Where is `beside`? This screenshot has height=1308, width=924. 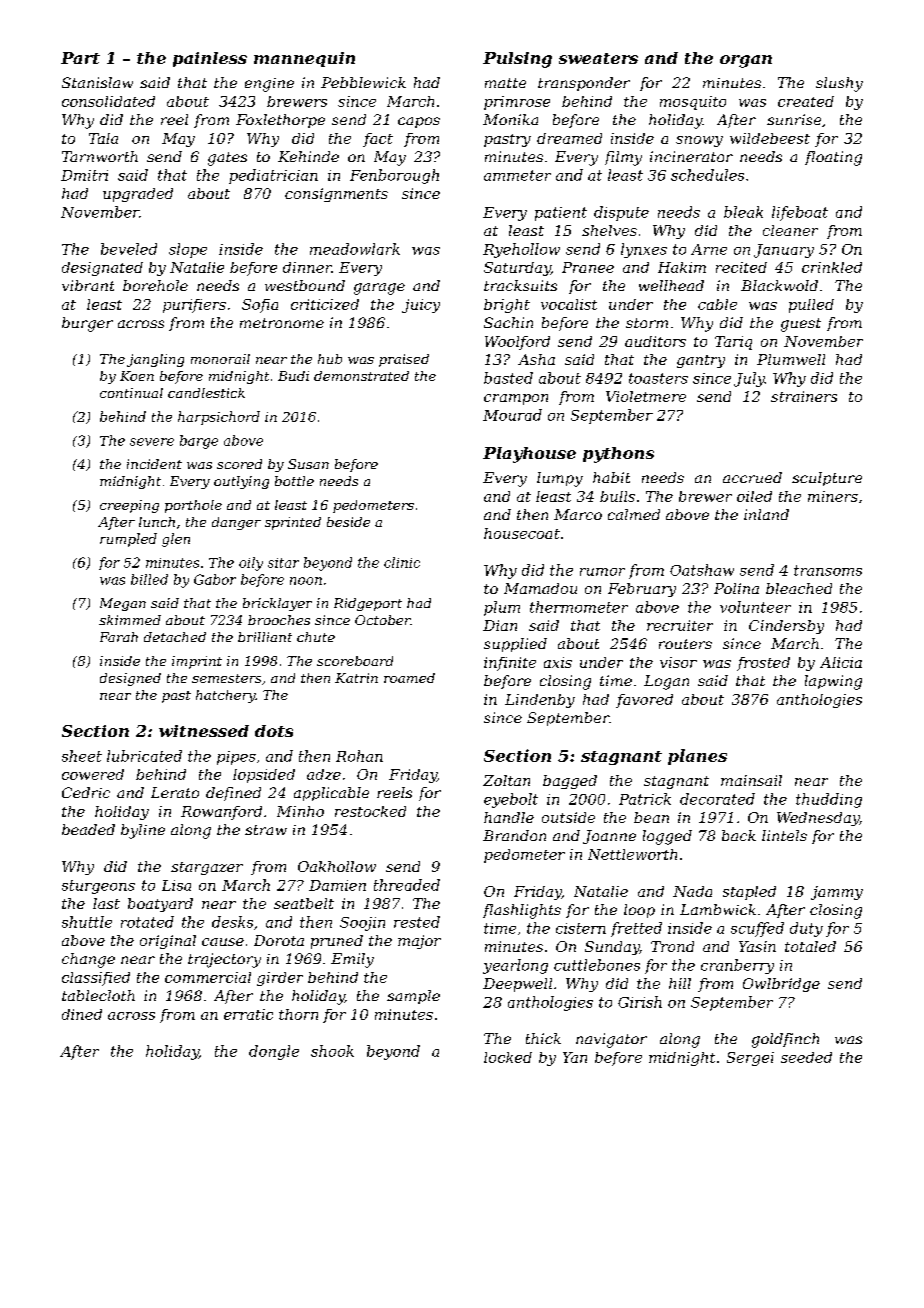 beside is located at coordinates (348, 522).
